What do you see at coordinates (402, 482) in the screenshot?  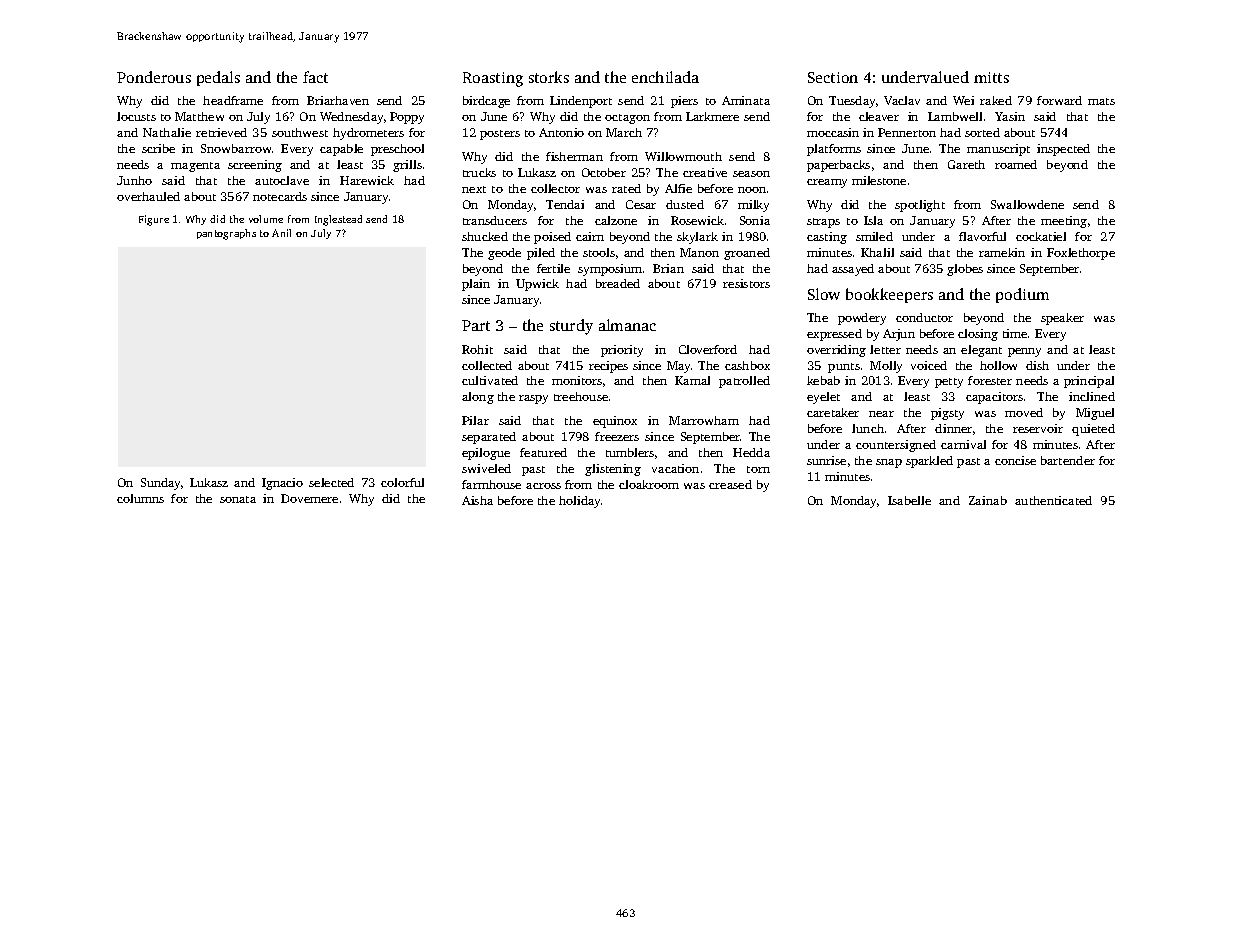 I see `colorful` at bounding box center [402, 482].
